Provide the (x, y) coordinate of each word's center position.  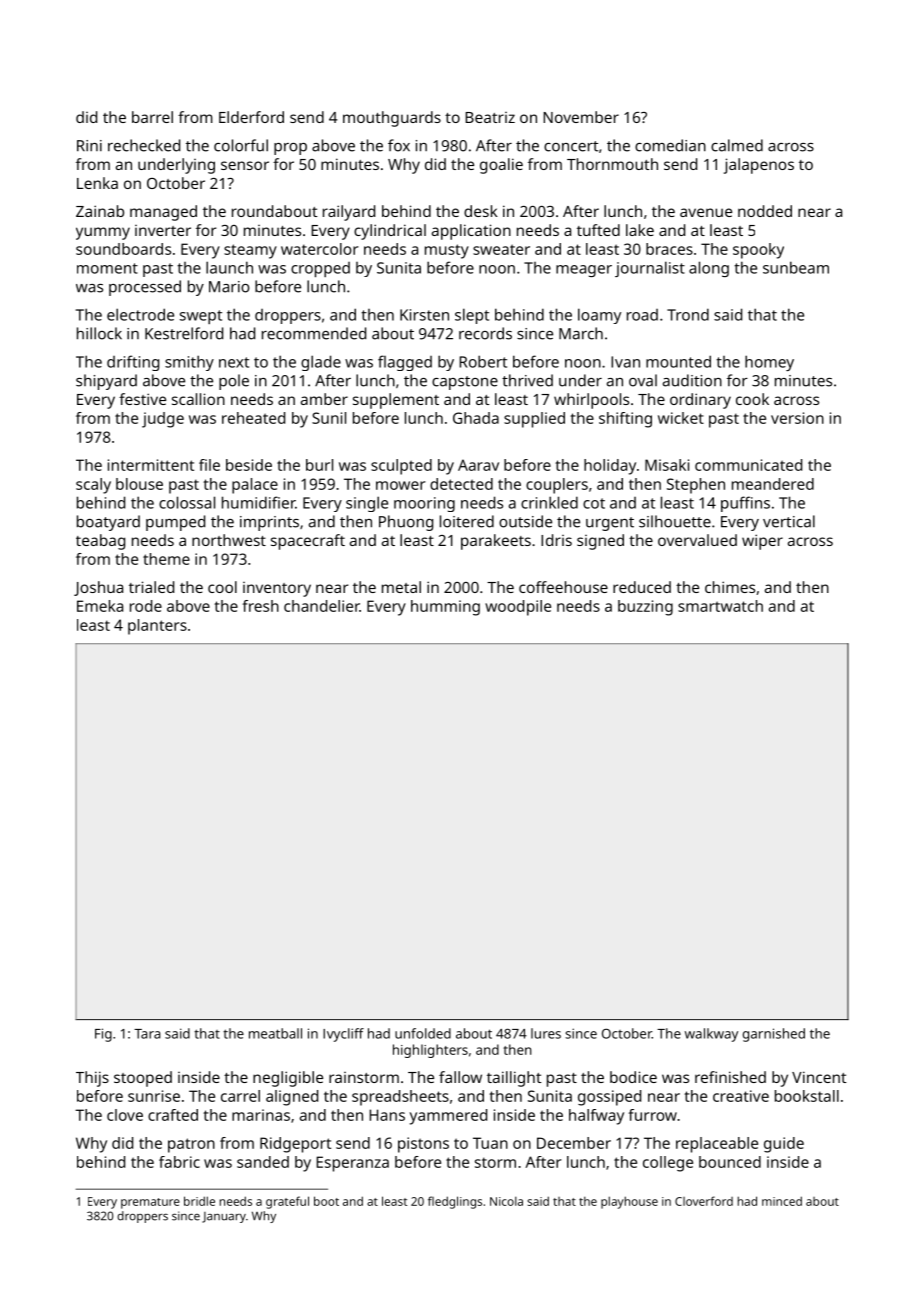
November (581, 117)
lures (546, 1033)
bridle (199, 1201)
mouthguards (392, 119)
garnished (774, 1035)
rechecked (144, 145)
